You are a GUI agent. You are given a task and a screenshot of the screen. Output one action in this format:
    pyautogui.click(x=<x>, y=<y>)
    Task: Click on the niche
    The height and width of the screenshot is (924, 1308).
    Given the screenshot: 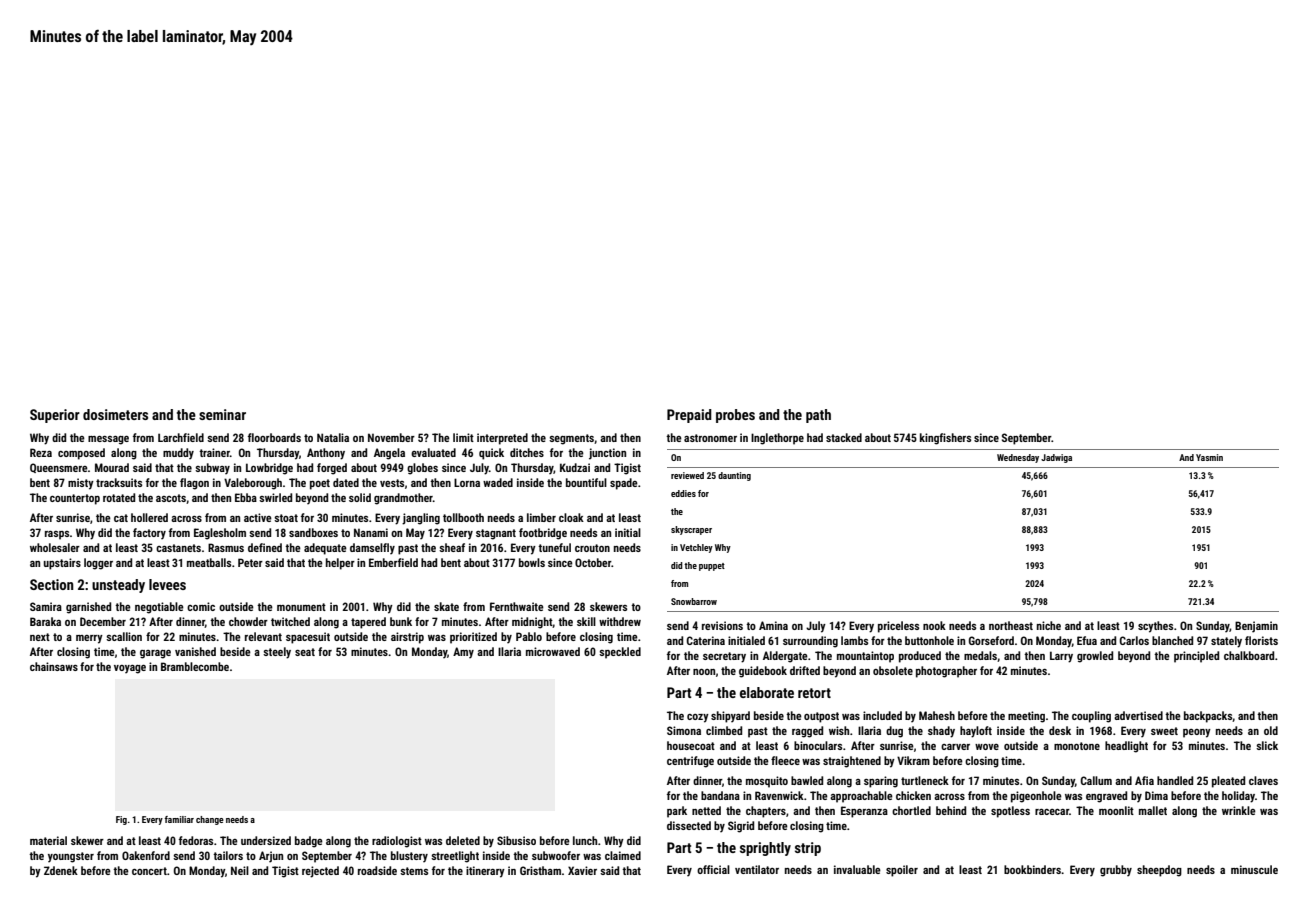 What is the action you would take?
    pyautogui.click(x=1049, y=625)
